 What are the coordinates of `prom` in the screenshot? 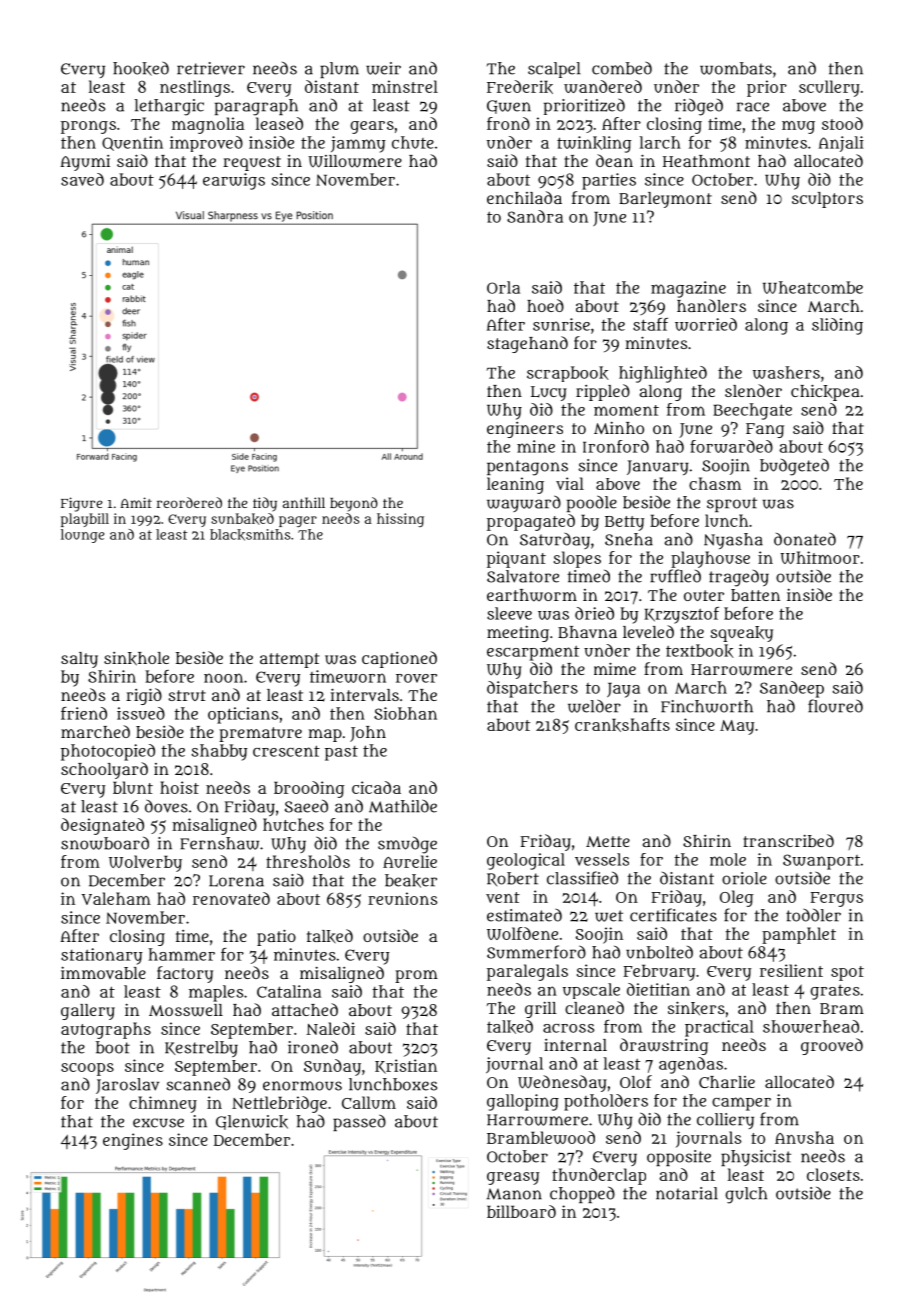 It's located at (416, 976).
